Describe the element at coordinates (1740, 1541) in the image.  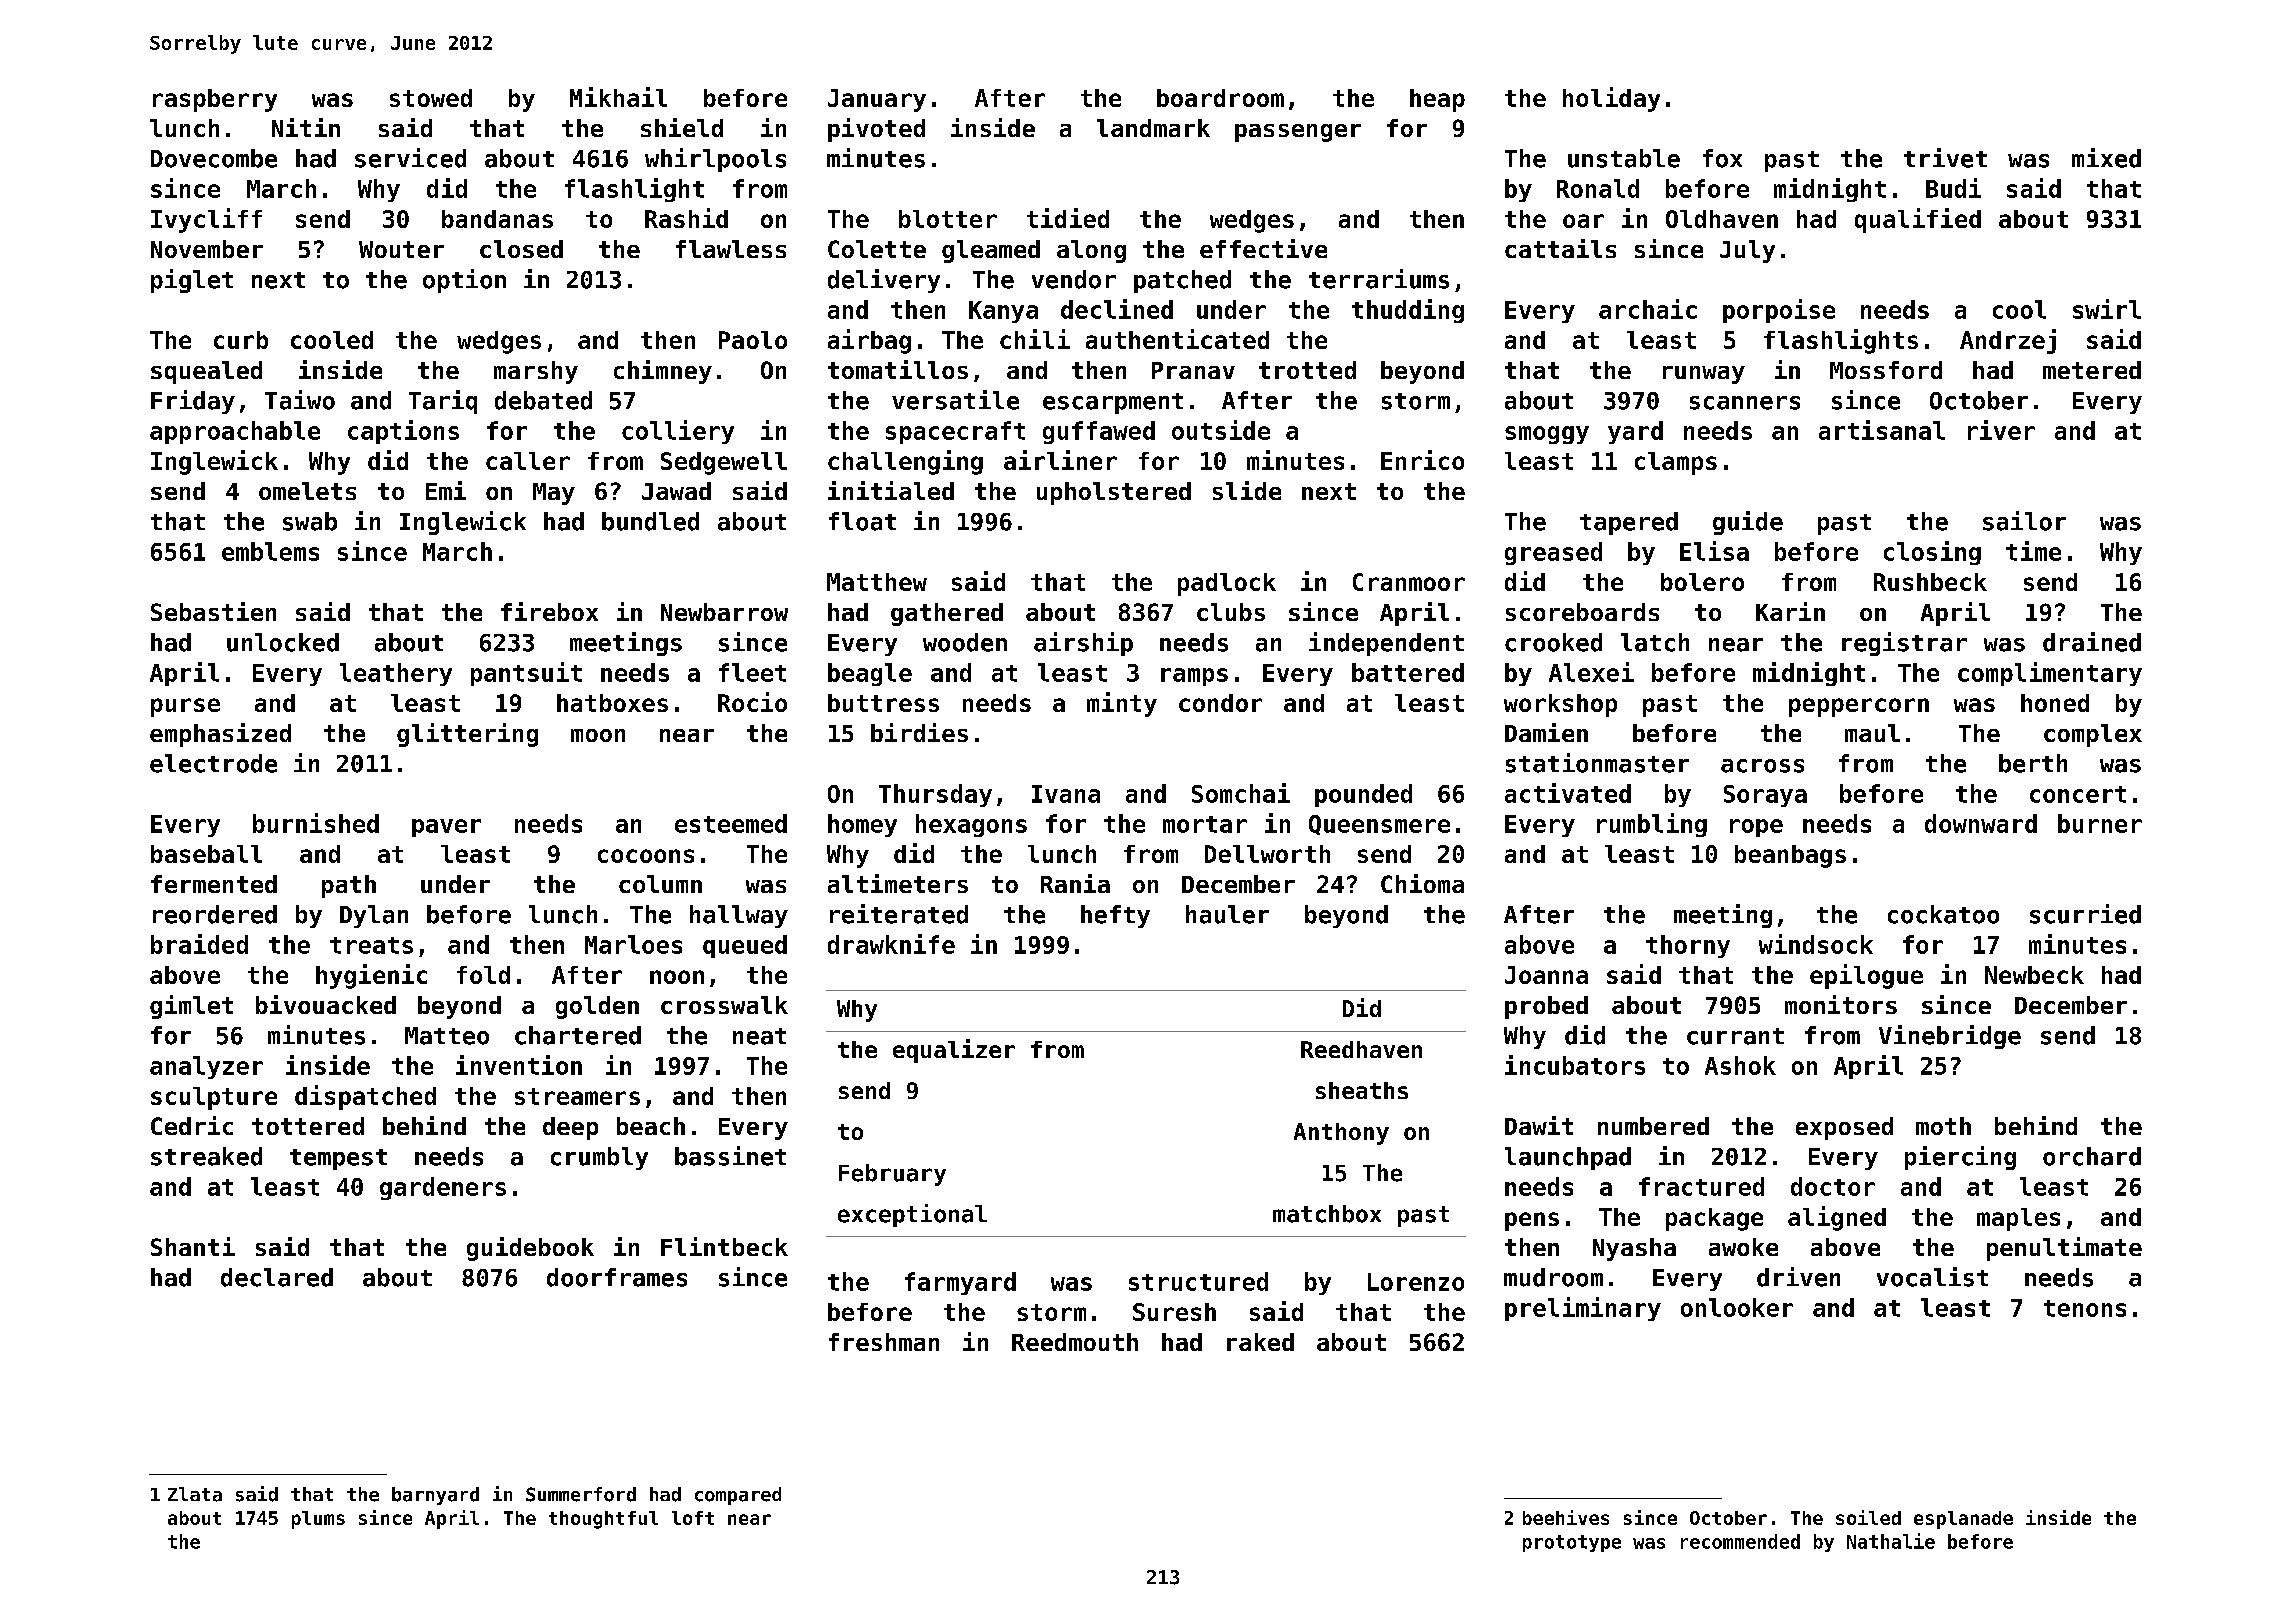
I see `recommended` at that location.
